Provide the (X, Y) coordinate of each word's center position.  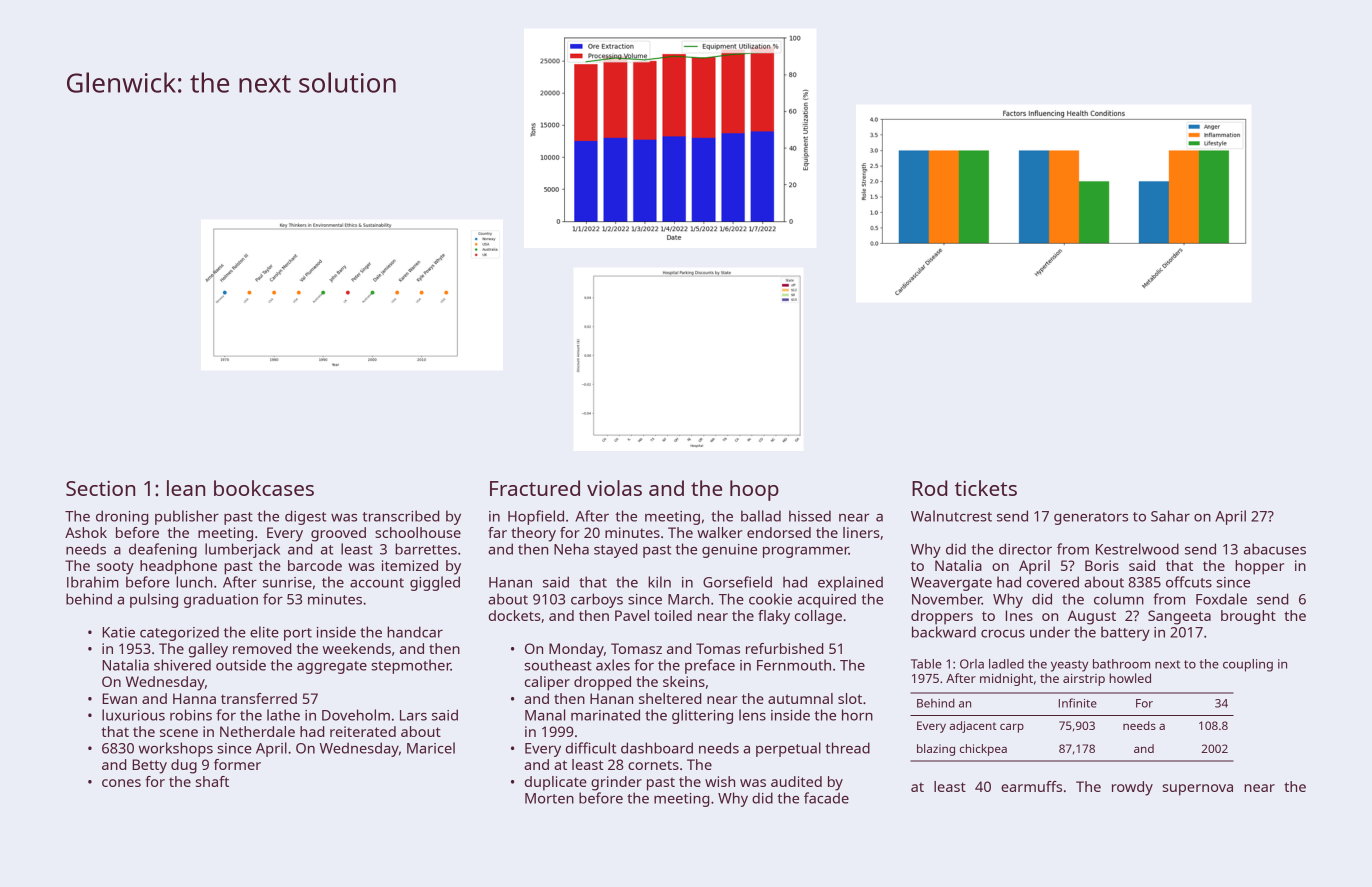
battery (1125, 633)
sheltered (670, 698)
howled (1130, 678)
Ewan (119, 698)
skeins (684, 681)
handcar (415, 632)
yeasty (1069, 666)
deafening (163, 550)
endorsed (779, 532)
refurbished (784, 648)
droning (122, 517)
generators (1091, 518)
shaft (212, 781)
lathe (283, 715)
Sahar (1170, 516)
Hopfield (536, 517)
